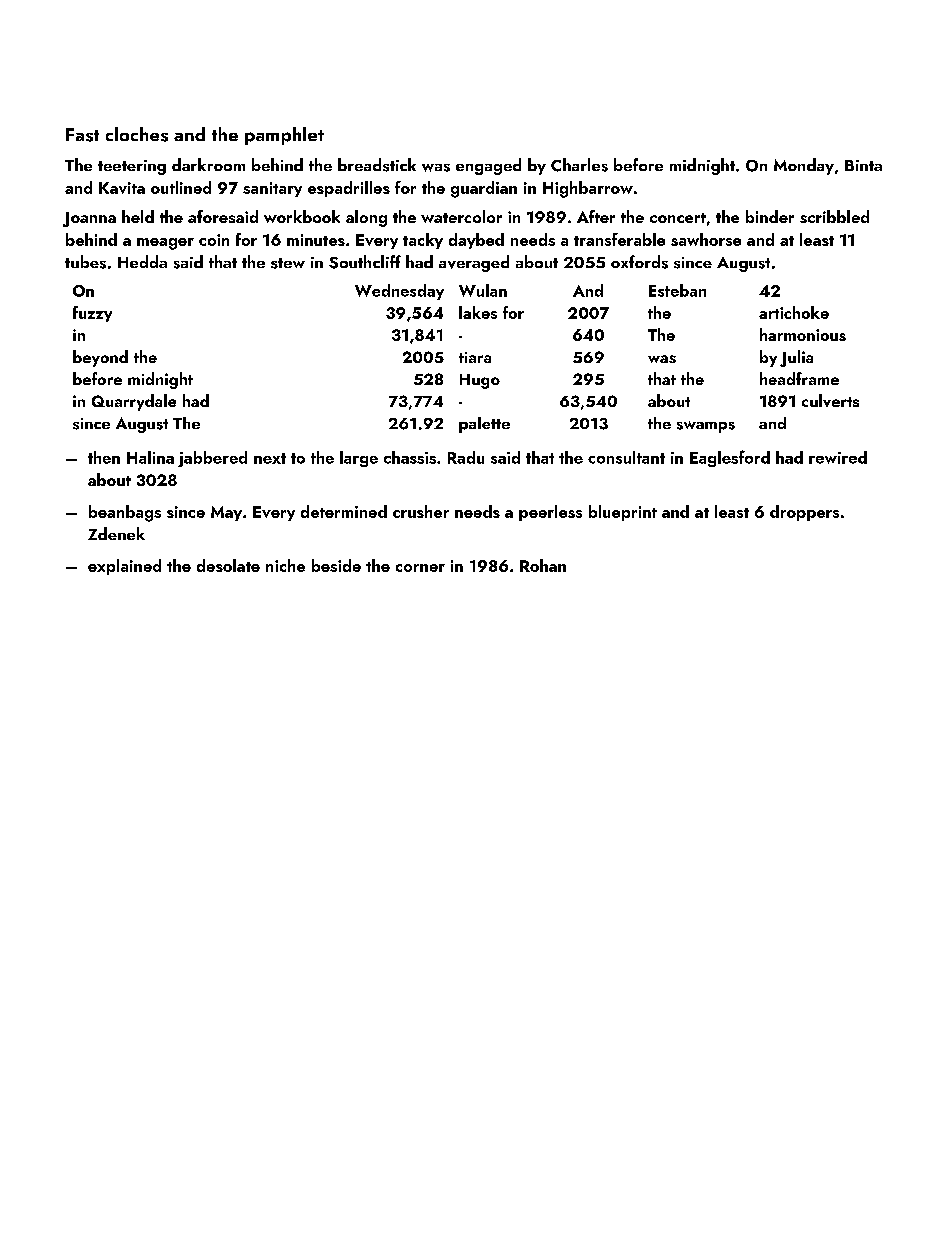 This screenshot has width=952, height=1233. Describe the element at coordinates (137, 134) in the screenshot. I see `cloches` at that location.
